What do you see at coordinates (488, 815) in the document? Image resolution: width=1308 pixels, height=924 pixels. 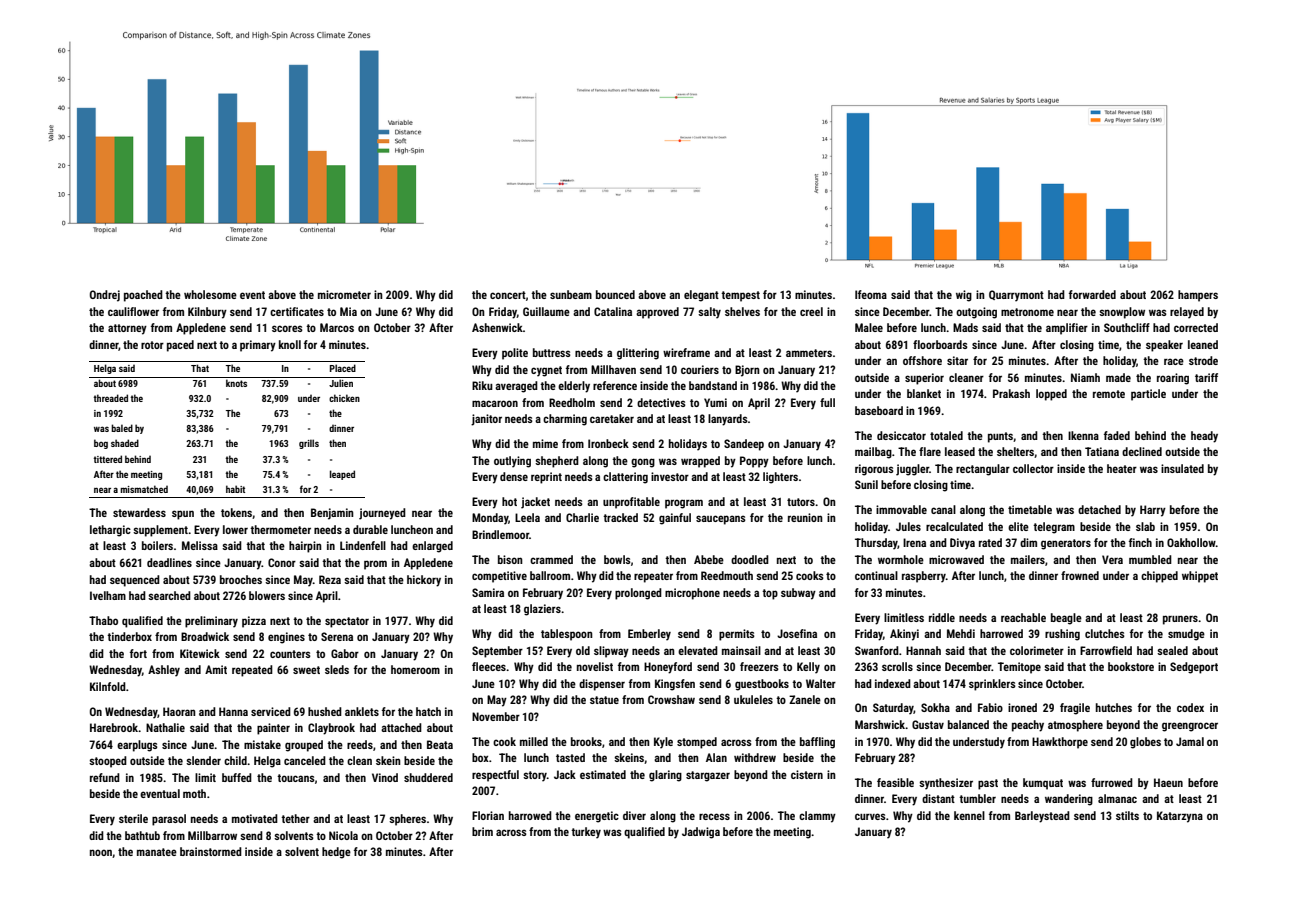 I see `Florian` at bounding box center [488, 815].
